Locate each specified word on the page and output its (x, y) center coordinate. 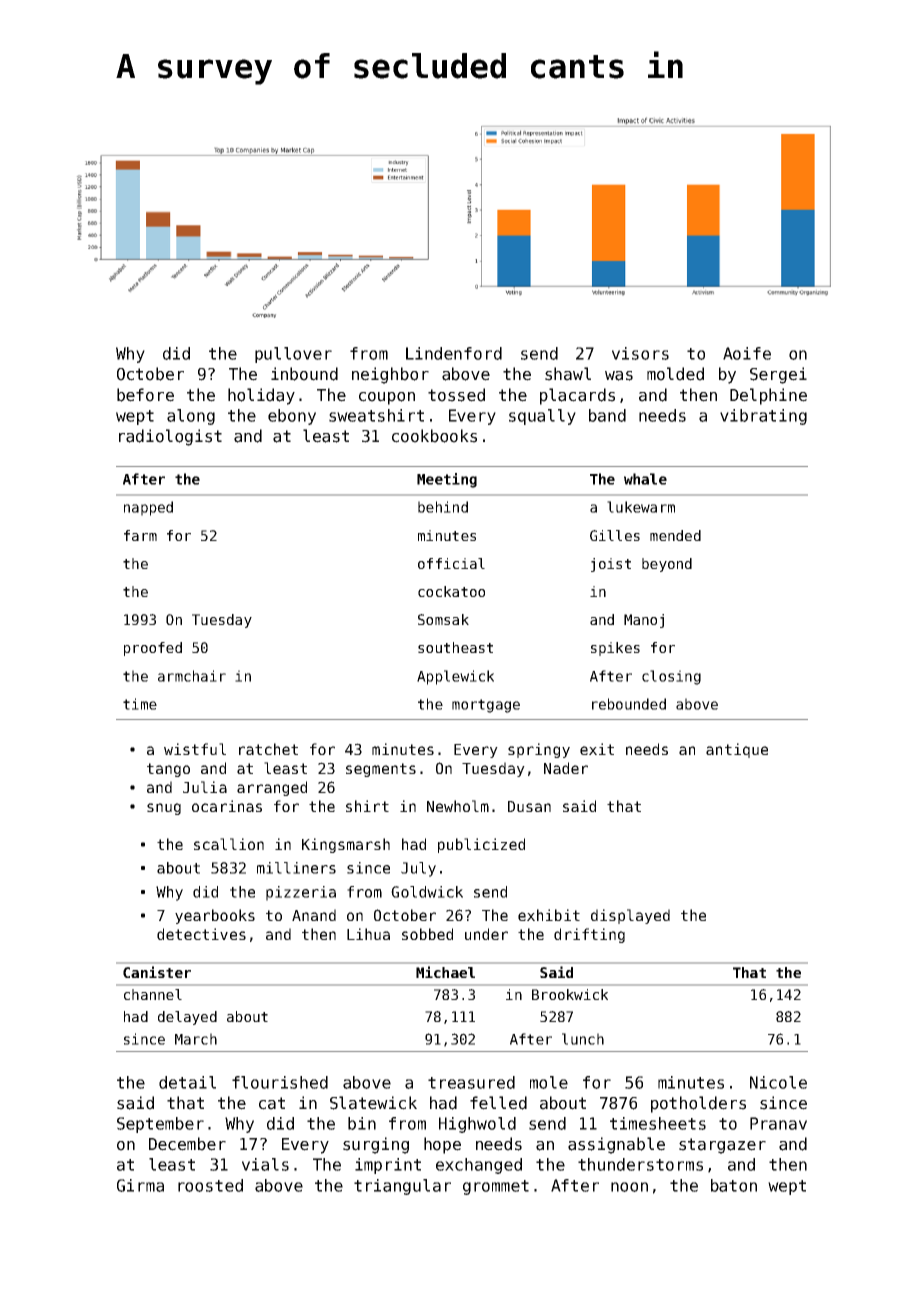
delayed (187, 1018)
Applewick (455, 677)
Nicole (778, 1082)
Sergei (778, 375)
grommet (496, 1187)
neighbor (390, 375)
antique (737, 750)
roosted (210, 1185)
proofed (153, 649)
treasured (471, 1082)
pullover (293, 355)
